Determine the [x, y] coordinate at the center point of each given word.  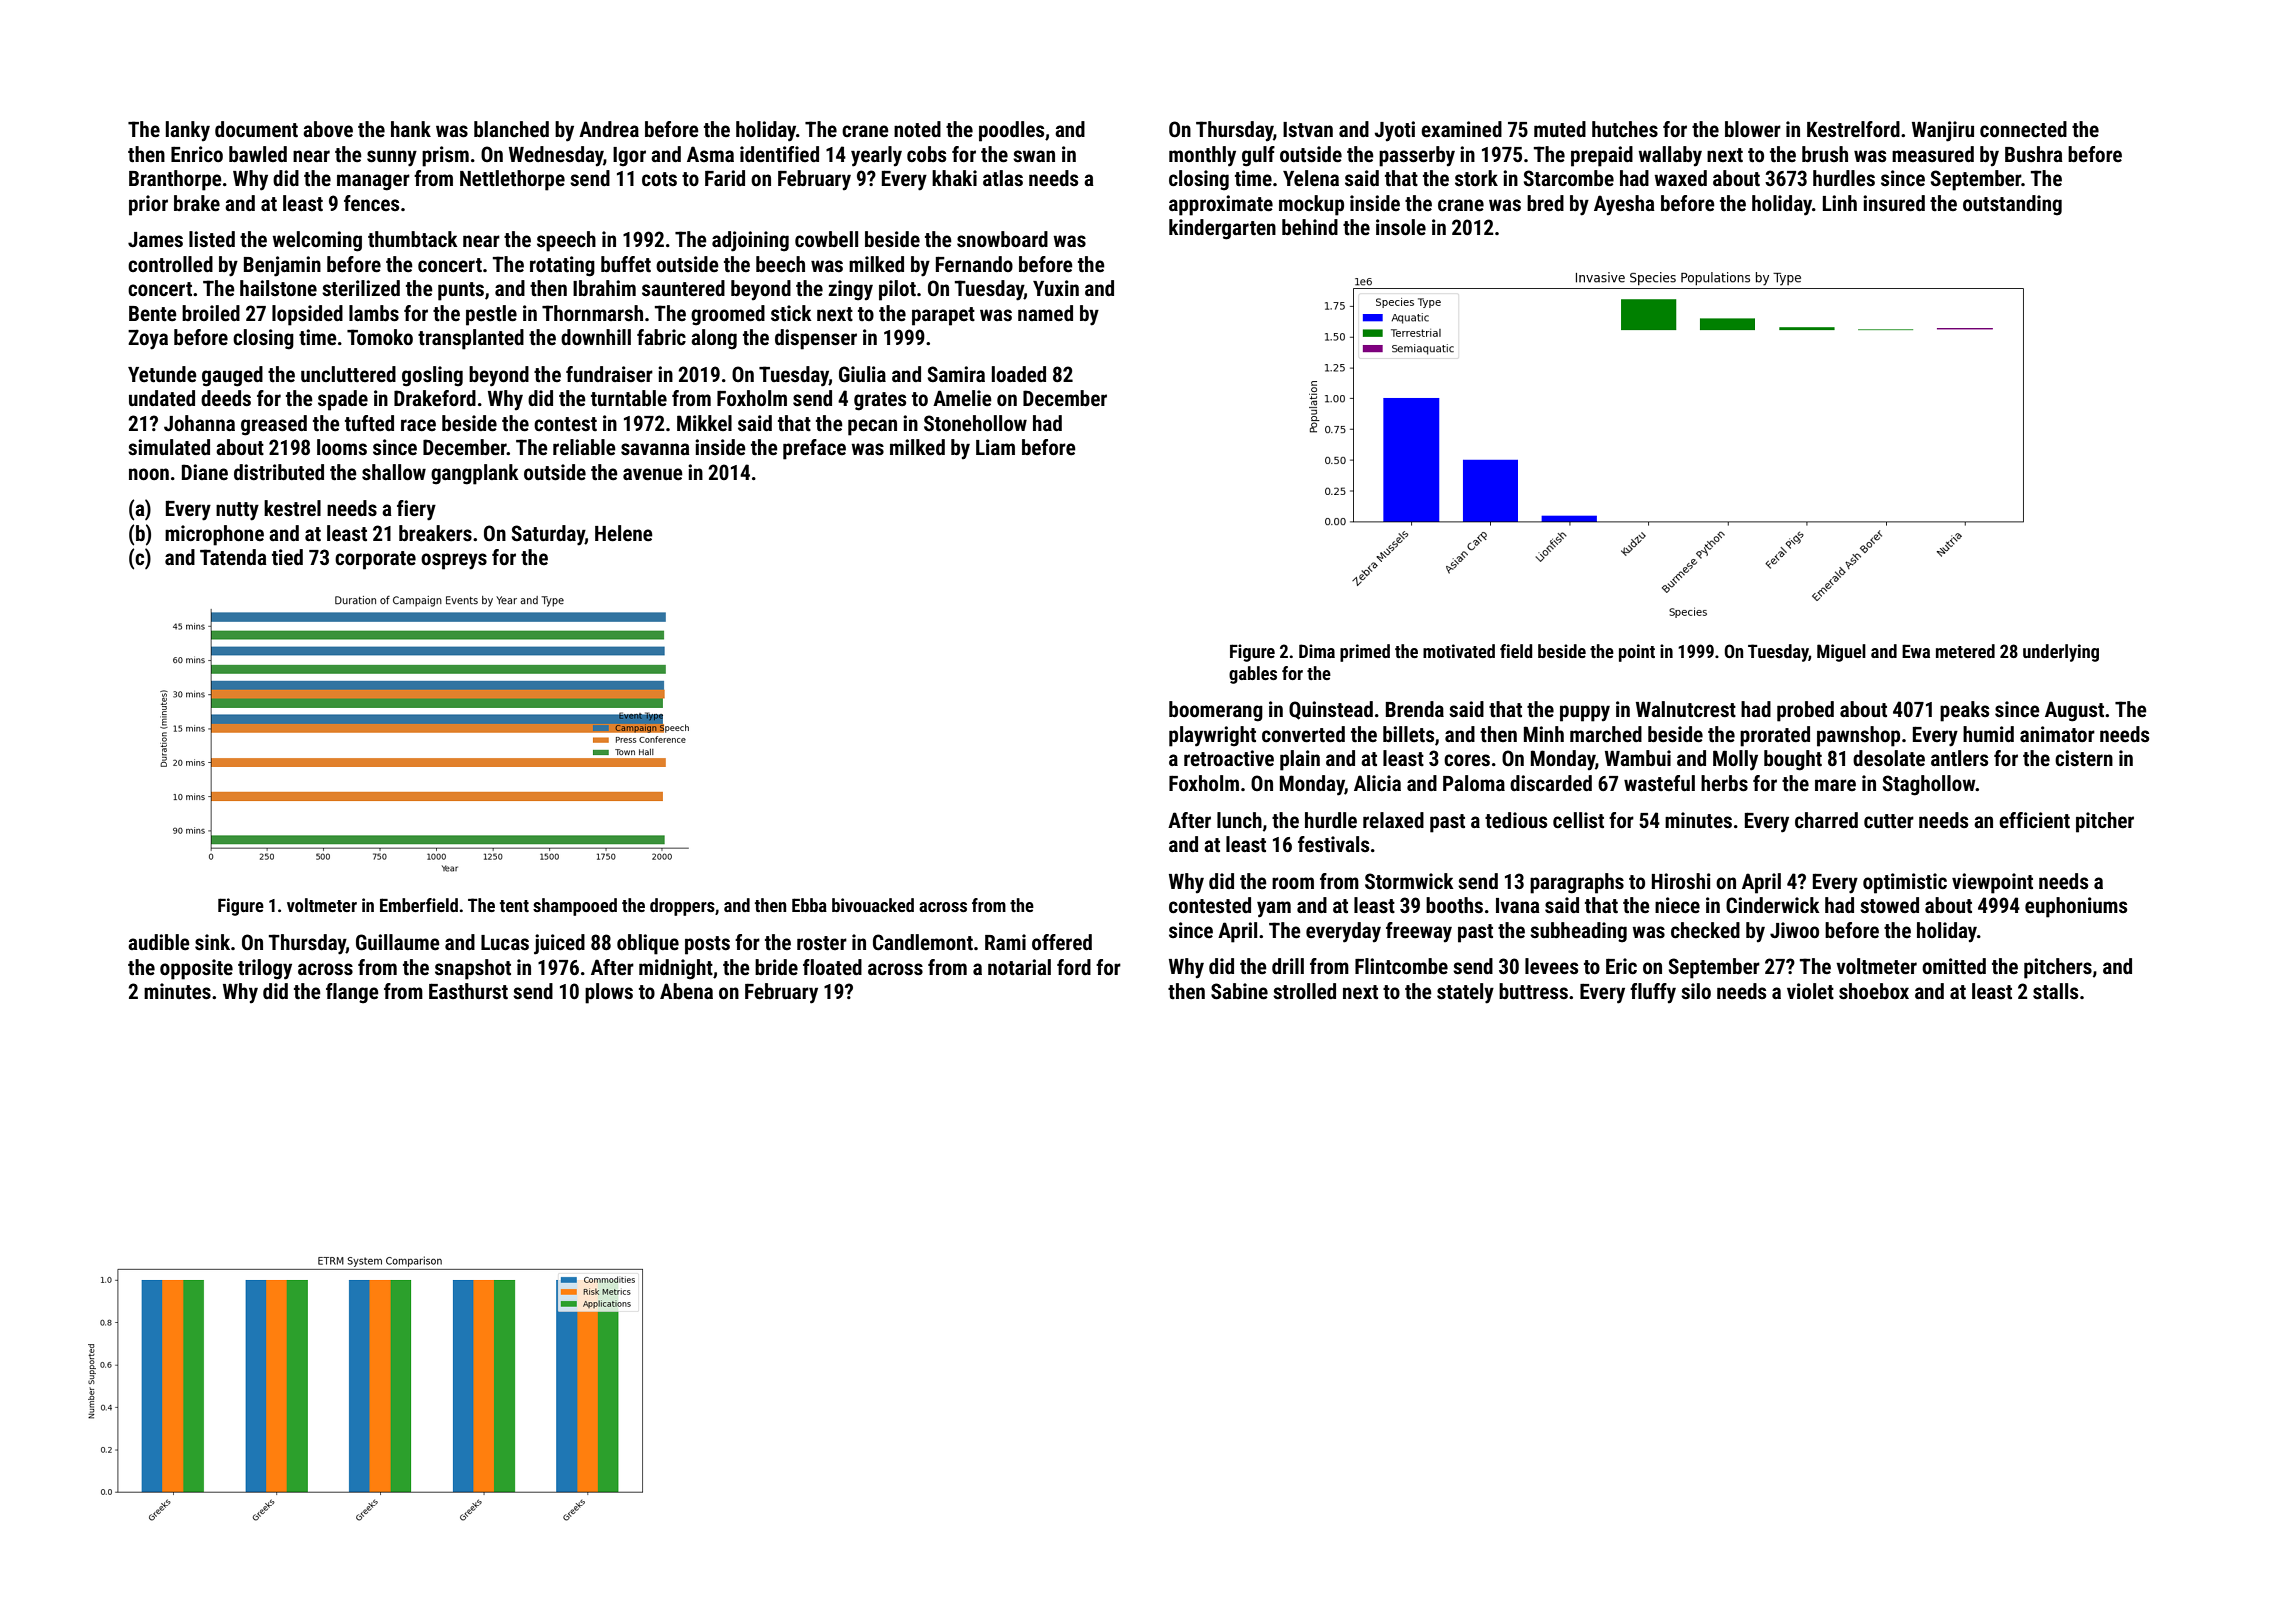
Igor [629, 157]
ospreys [454, 561]
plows [609, 993]
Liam [995, 447]
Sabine [1239, 991]
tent [514, 906]
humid [1988, 734]
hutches [1625, 129]
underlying [2061, 653]
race [418, 425]
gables [1253, 675]
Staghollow [1929, 785]
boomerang [1216, 711]
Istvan [1308, 130]
